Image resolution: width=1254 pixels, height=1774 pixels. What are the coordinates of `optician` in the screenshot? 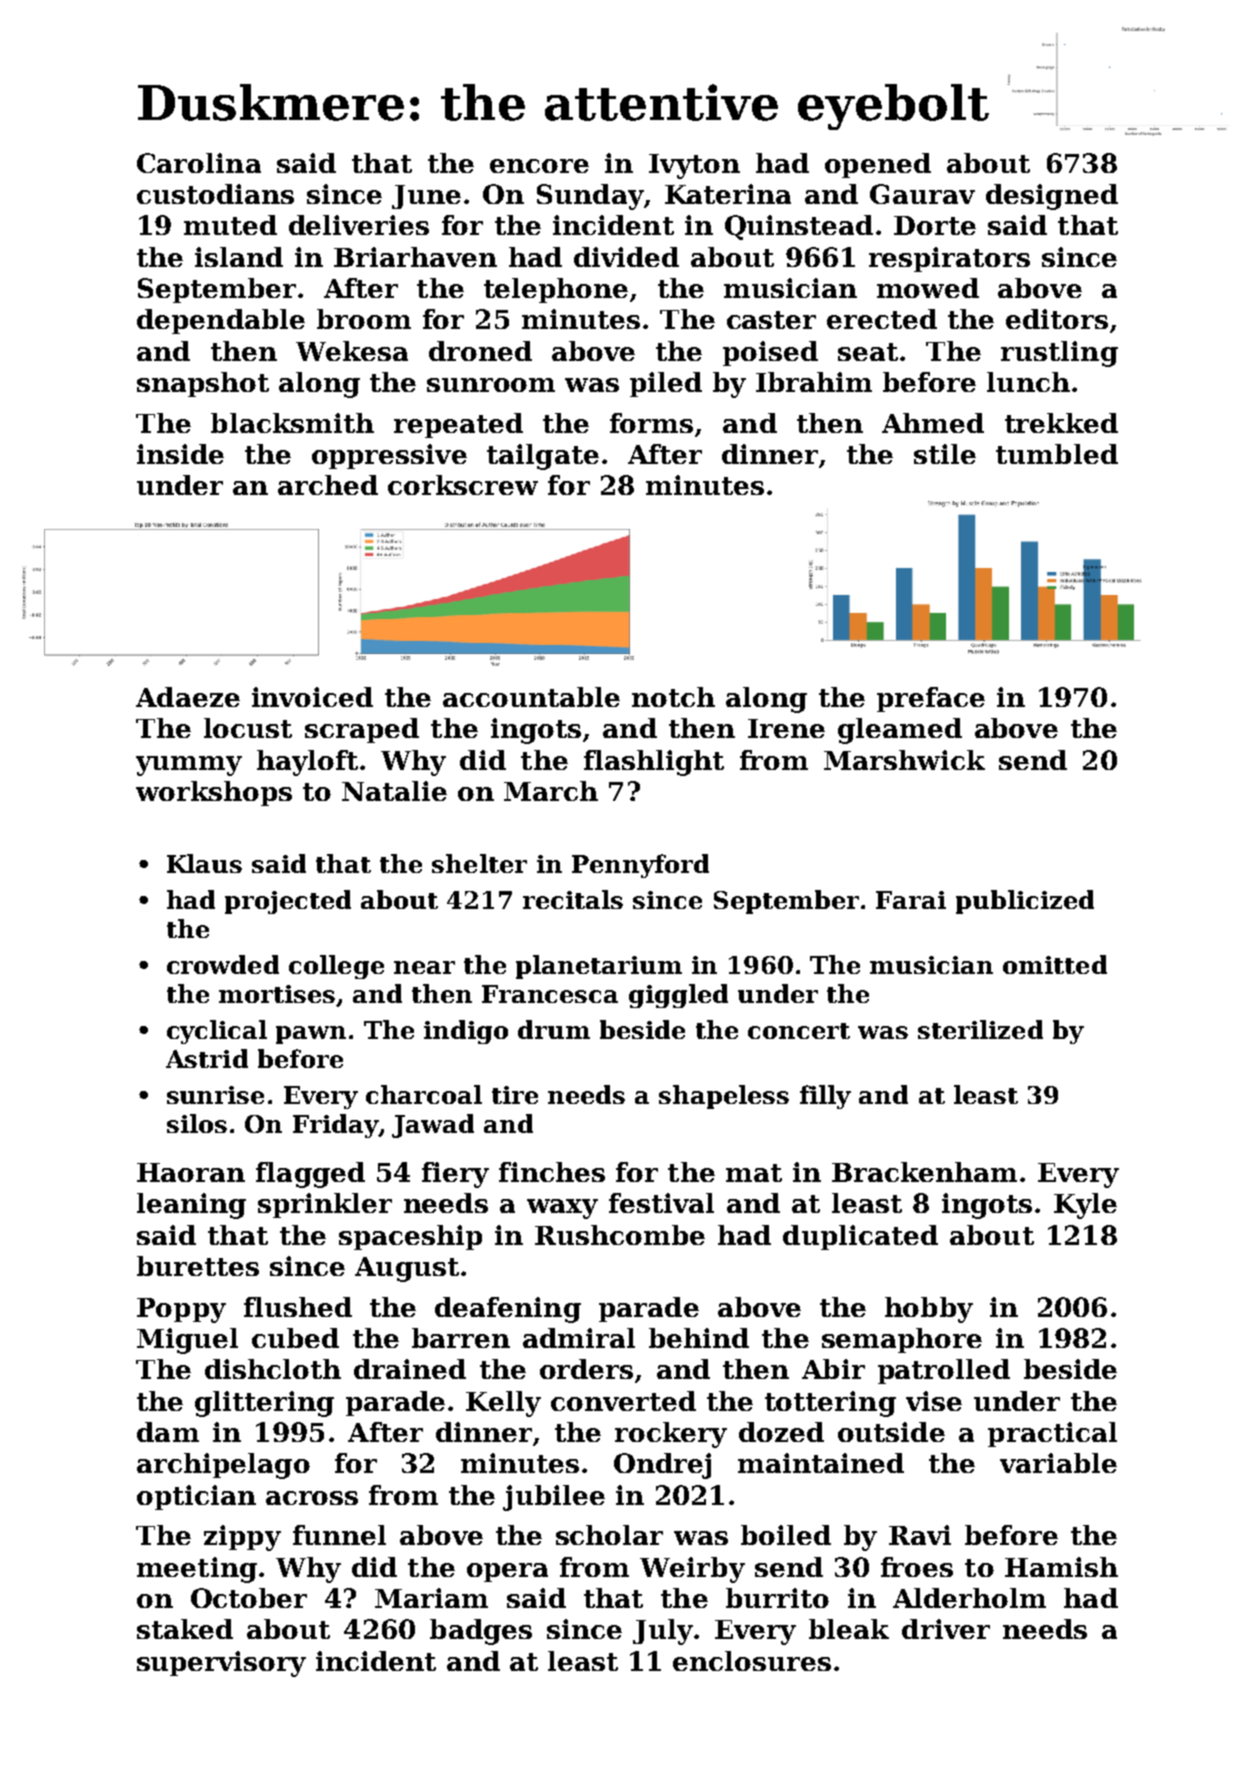 It's located at (196, 1497).
